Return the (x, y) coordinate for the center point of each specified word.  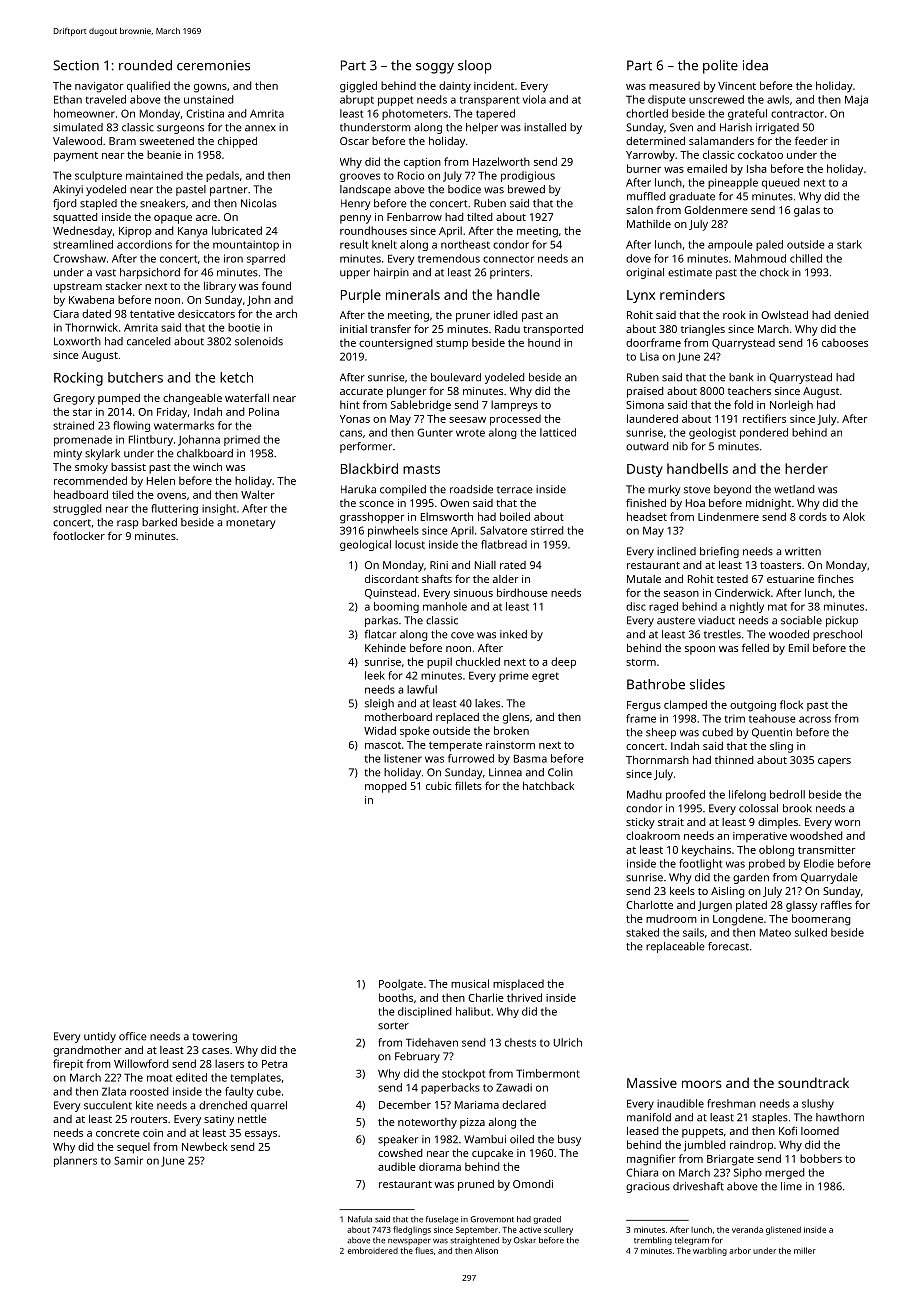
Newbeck (205, 1146)
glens (516, 718)
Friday (172, 413)
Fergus (644, 706)
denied (851, 315)
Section (76, 65)
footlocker (79, 535)
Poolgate (401, 985)
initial (353, 329)
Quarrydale (829, 878)
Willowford (141, 1063)
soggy (435, 68)
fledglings (412, 1230)
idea (755, 65)
